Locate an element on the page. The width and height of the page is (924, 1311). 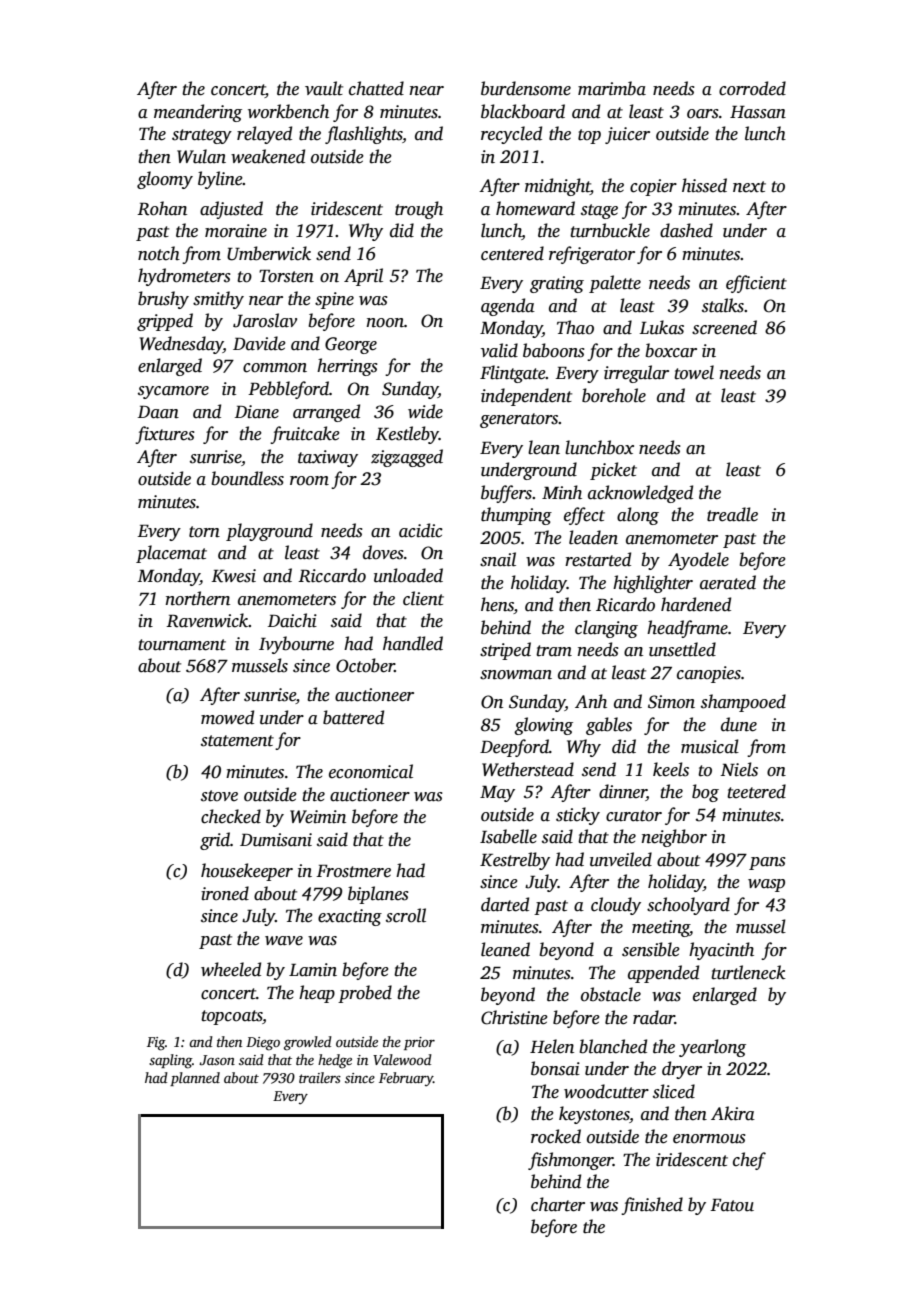
playground is located at coordinates (269, 532).
